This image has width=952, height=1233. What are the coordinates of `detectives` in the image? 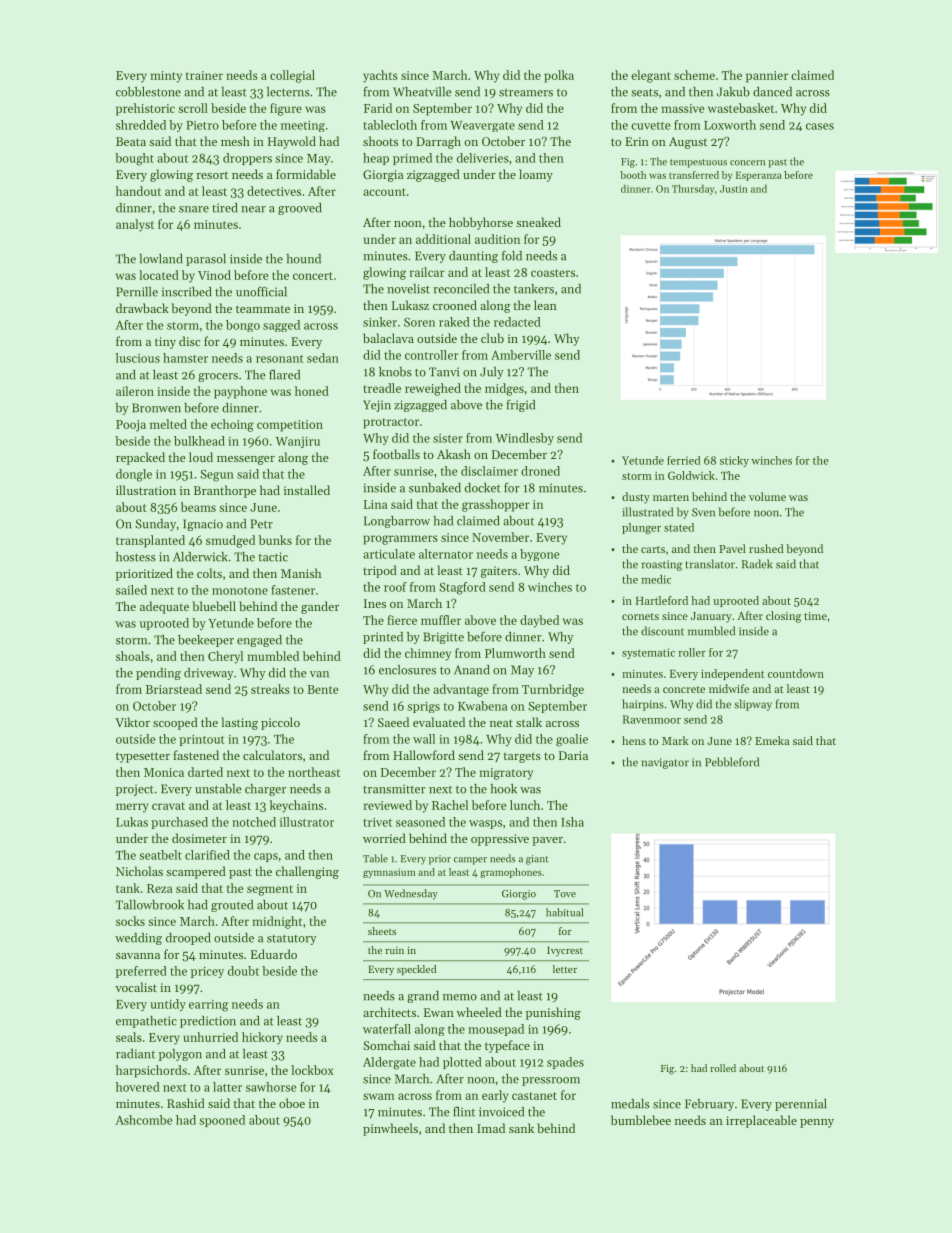 It's located at (274, 191).
